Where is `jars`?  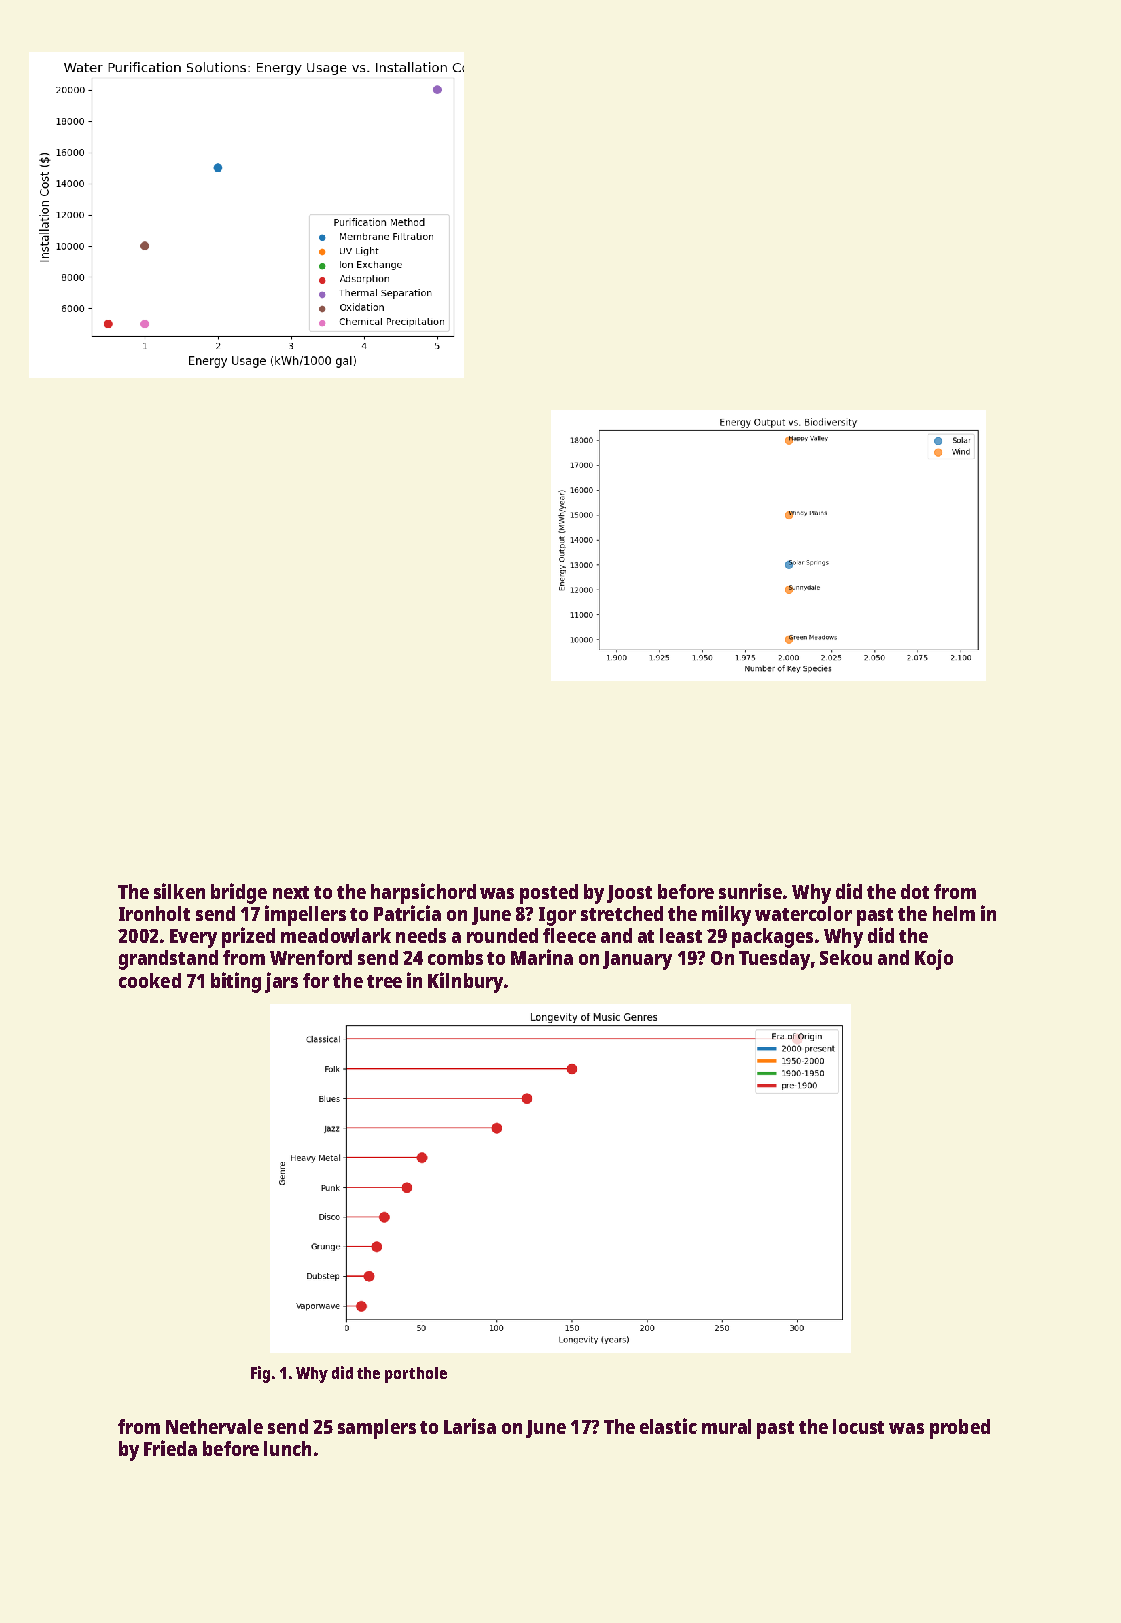
jars is located at coordinates (281, 982).
